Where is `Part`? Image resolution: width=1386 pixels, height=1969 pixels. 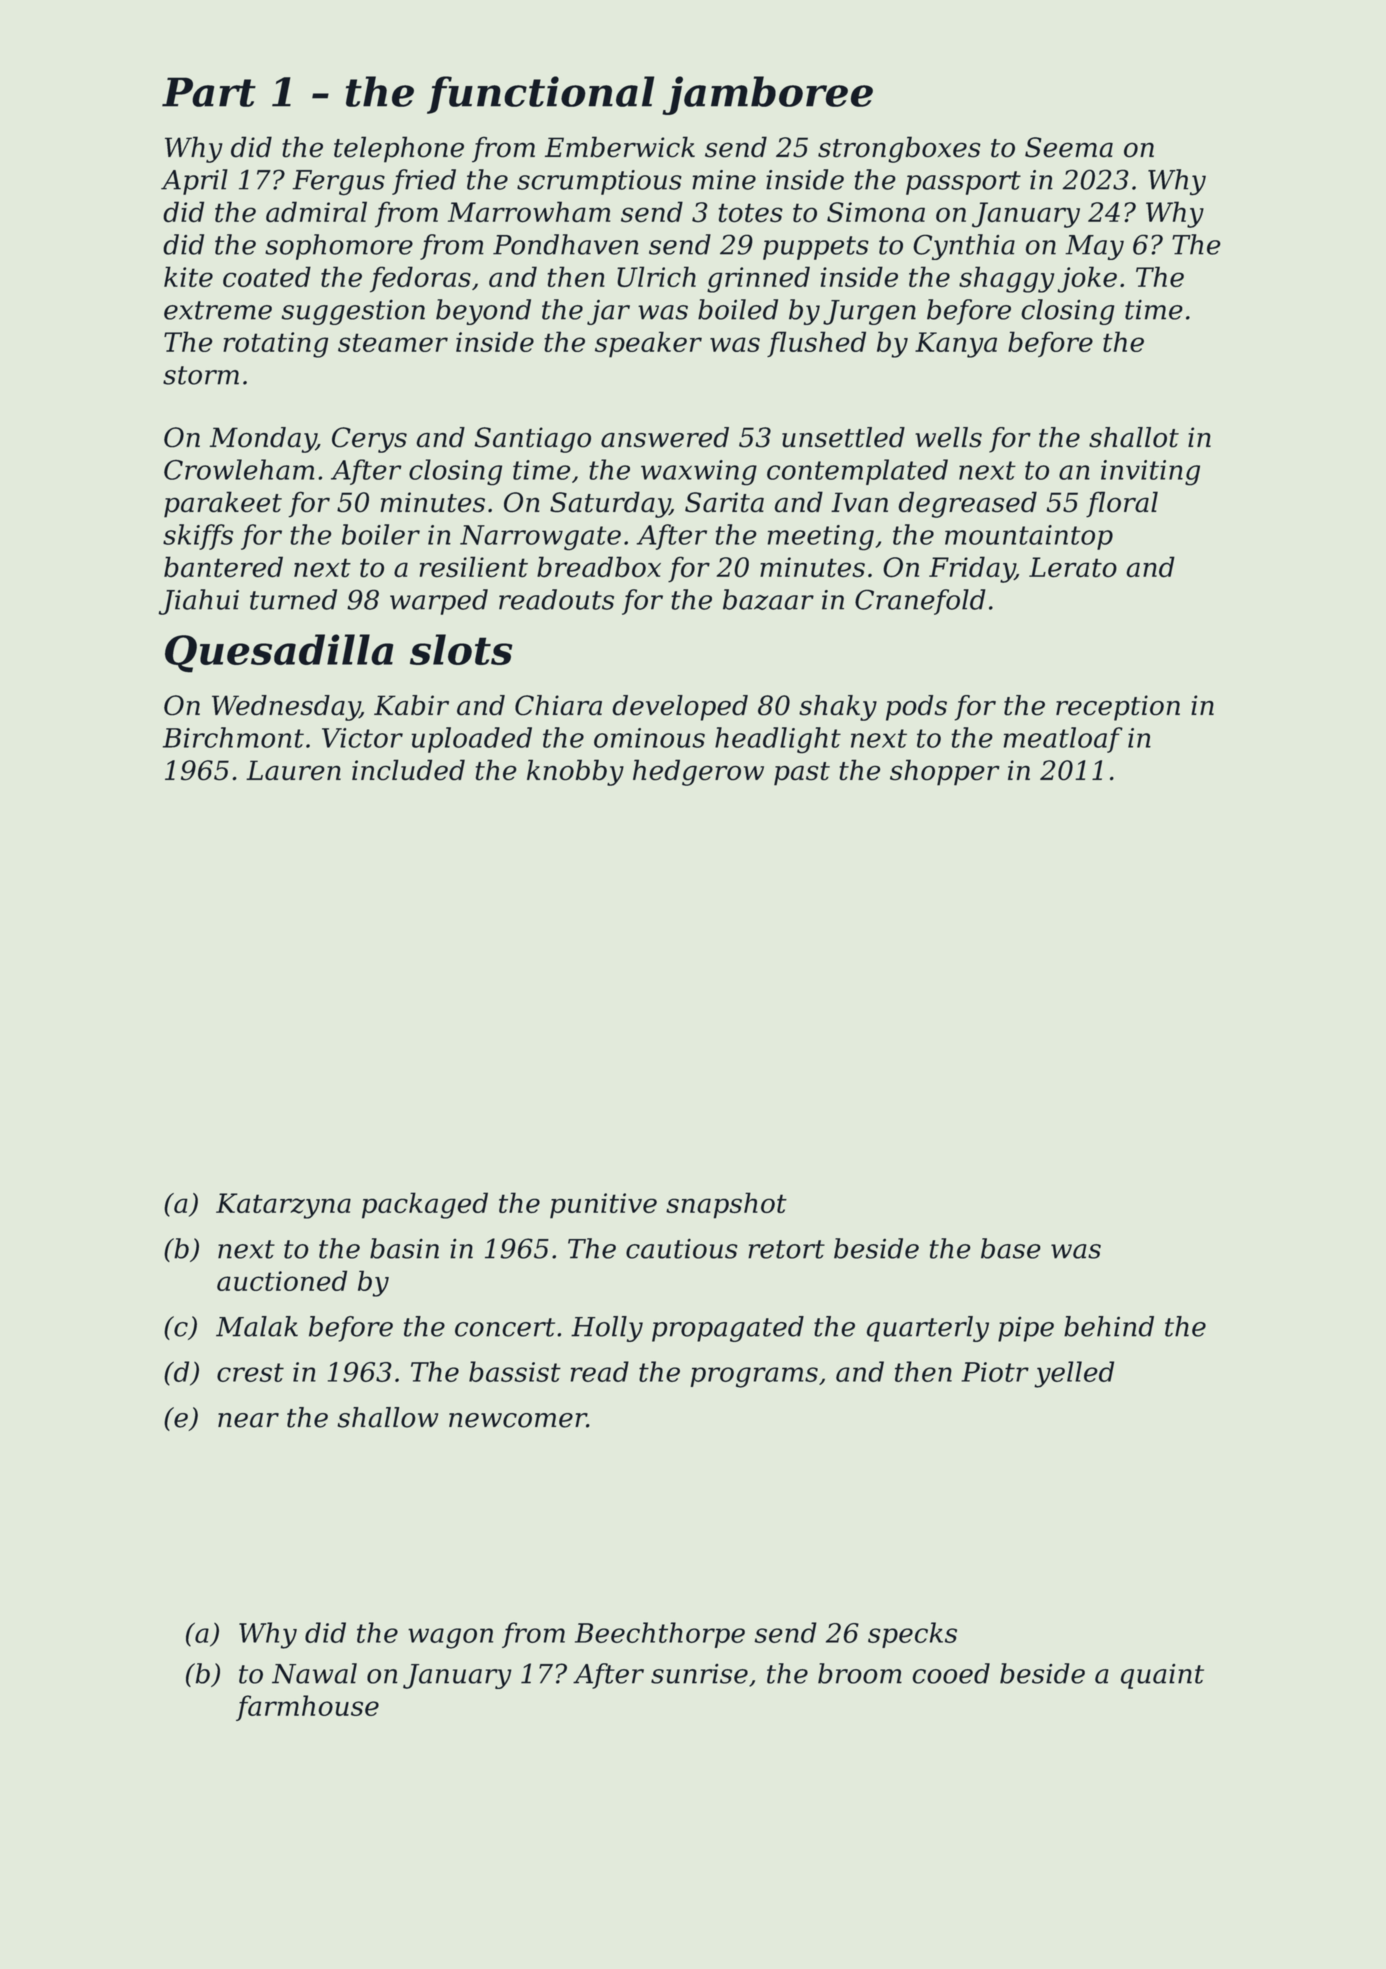
Part is located at coordinates (209, 92).
